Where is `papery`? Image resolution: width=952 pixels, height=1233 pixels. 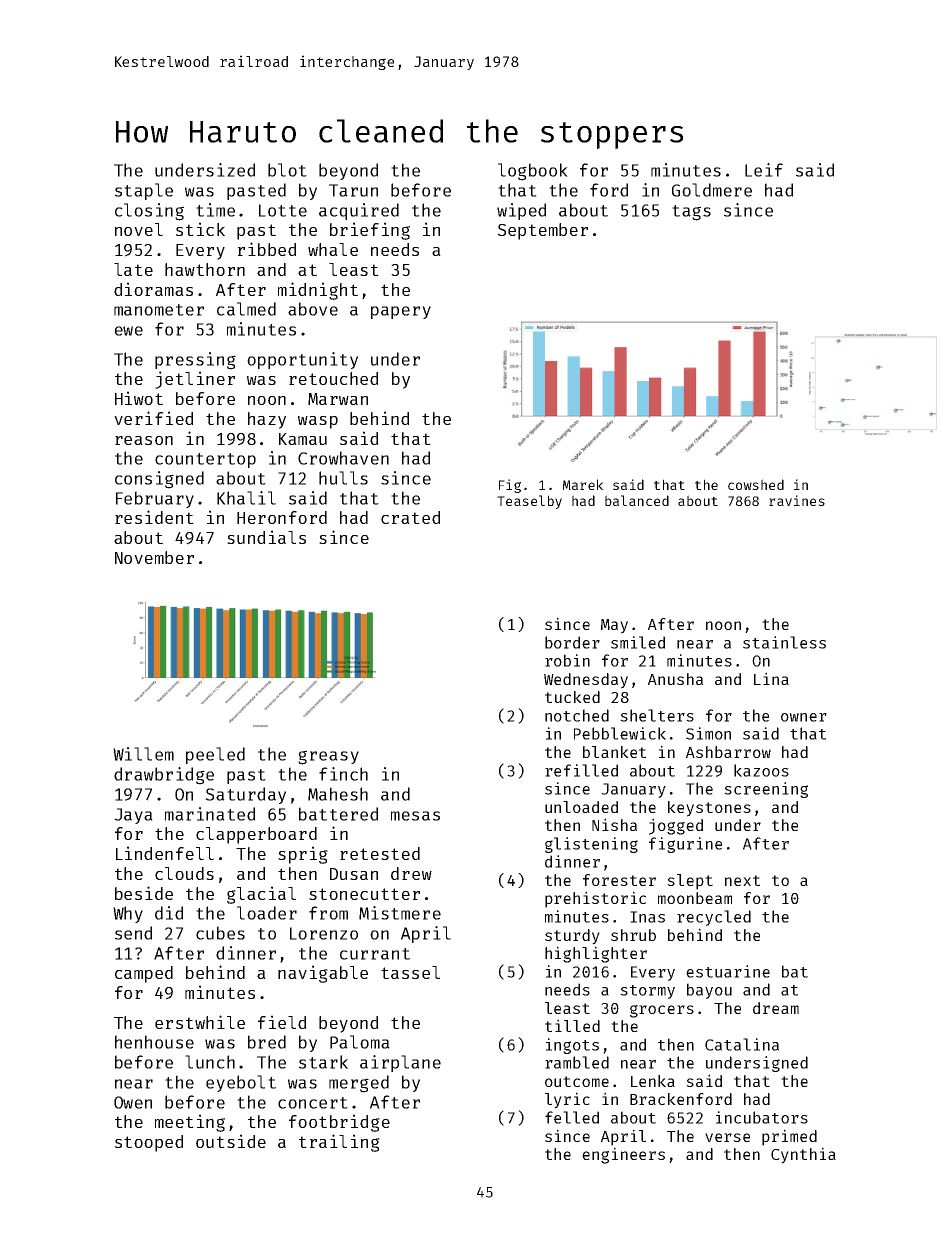 papery is located at coordinates (401, 312).
